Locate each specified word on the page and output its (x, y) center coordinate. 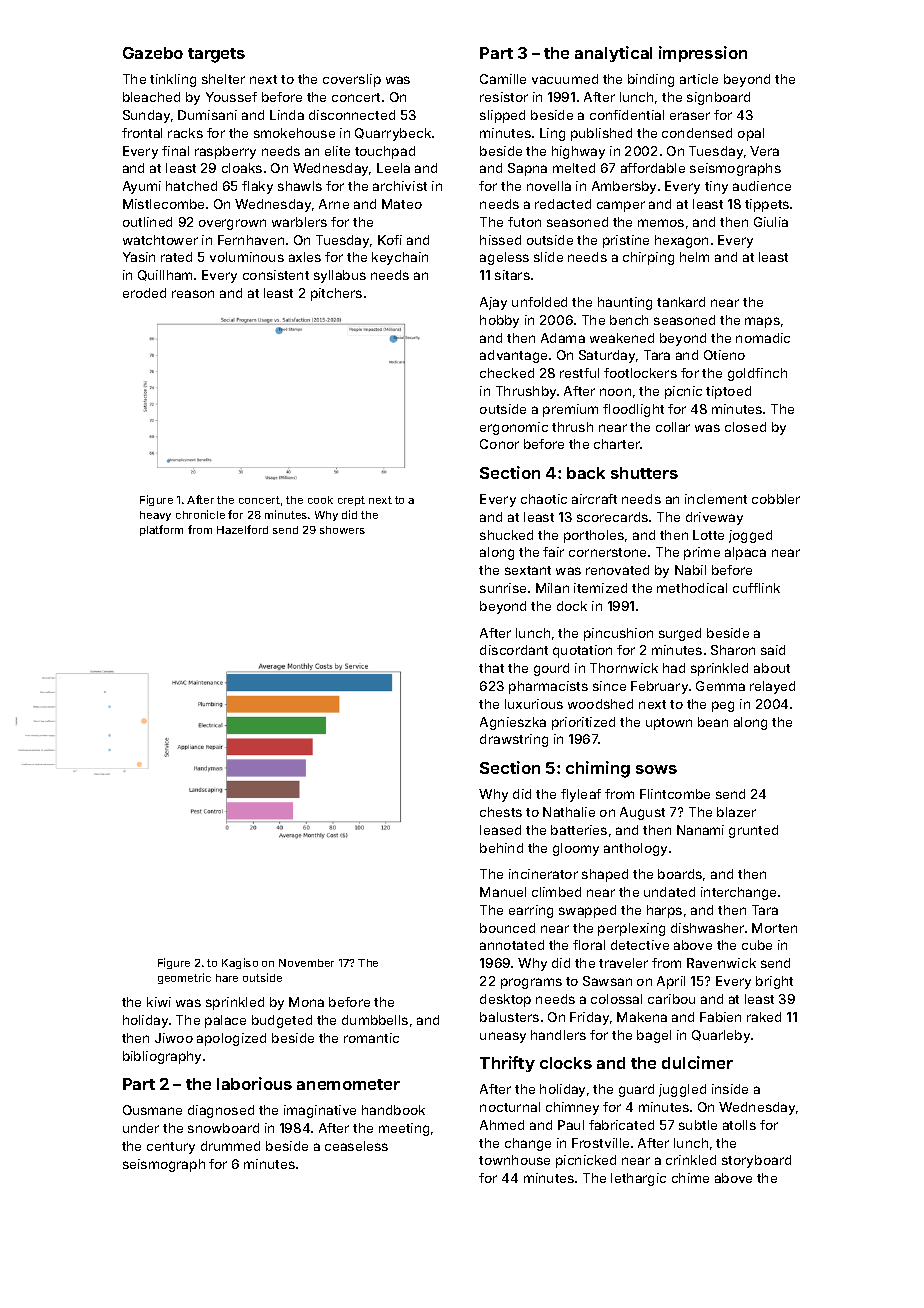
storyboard (756, 1161)
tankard (681, 302)
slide (548, 257)
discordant (514, 650)
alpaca (745, 553)
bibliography (162, 1057)
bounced (507, 928)
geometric (184, 978)
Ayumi (142, 187)
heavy (155, 516)
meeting (404, 1129)
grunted (753, 831)
